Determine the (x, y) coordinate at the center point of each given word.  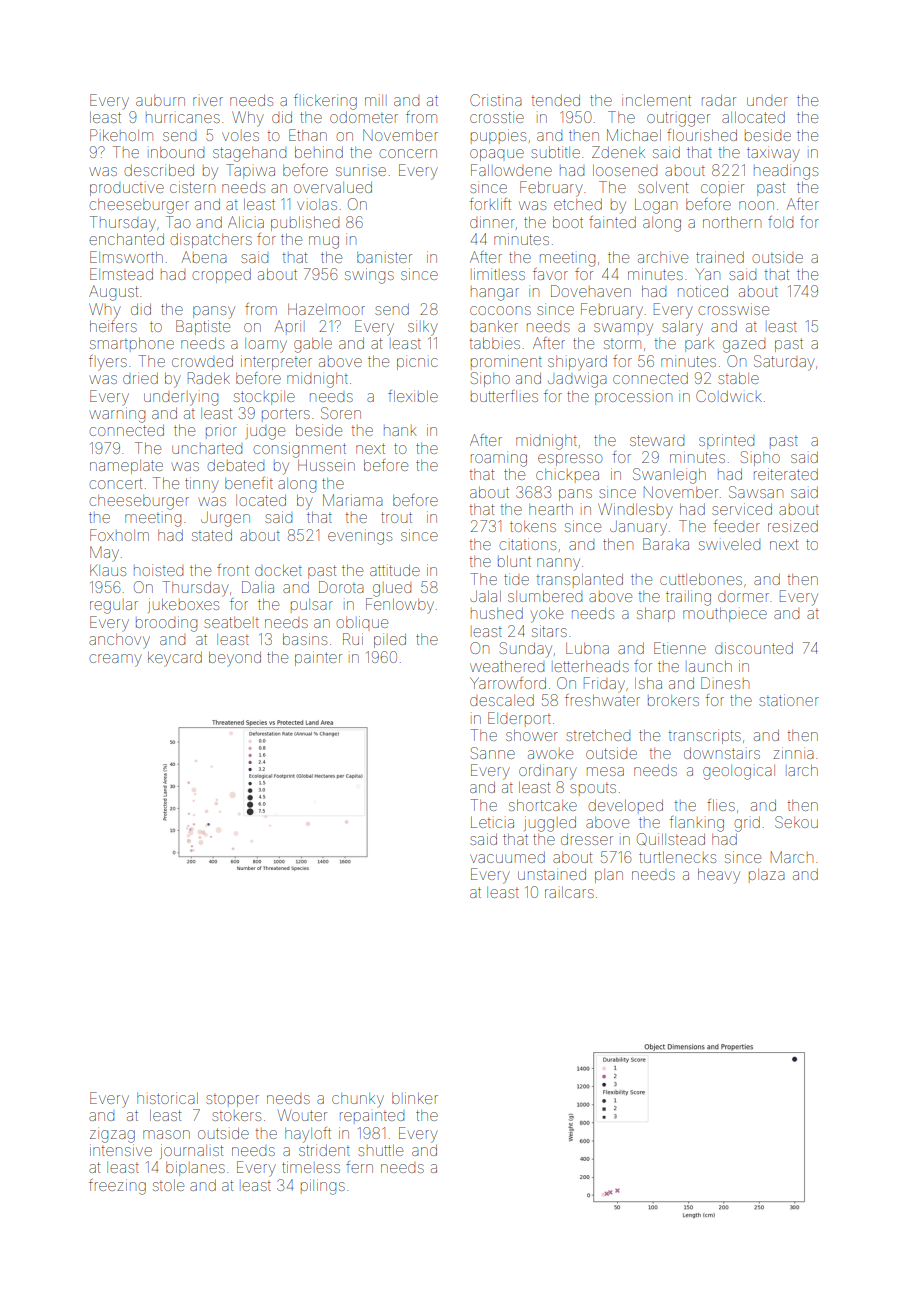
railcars (569, 892)
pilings (323, 1187)
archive (663, 257)
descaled (502, 700)
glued (392, 590)
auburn (160, 100)
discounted (754, 648)
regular (114, 607)
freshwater (602, 700)
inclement (656, 100)
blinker (415, 1098)
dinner (492, 222)
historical (167, 1098)
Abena (204, 257)
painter (318, 658)
